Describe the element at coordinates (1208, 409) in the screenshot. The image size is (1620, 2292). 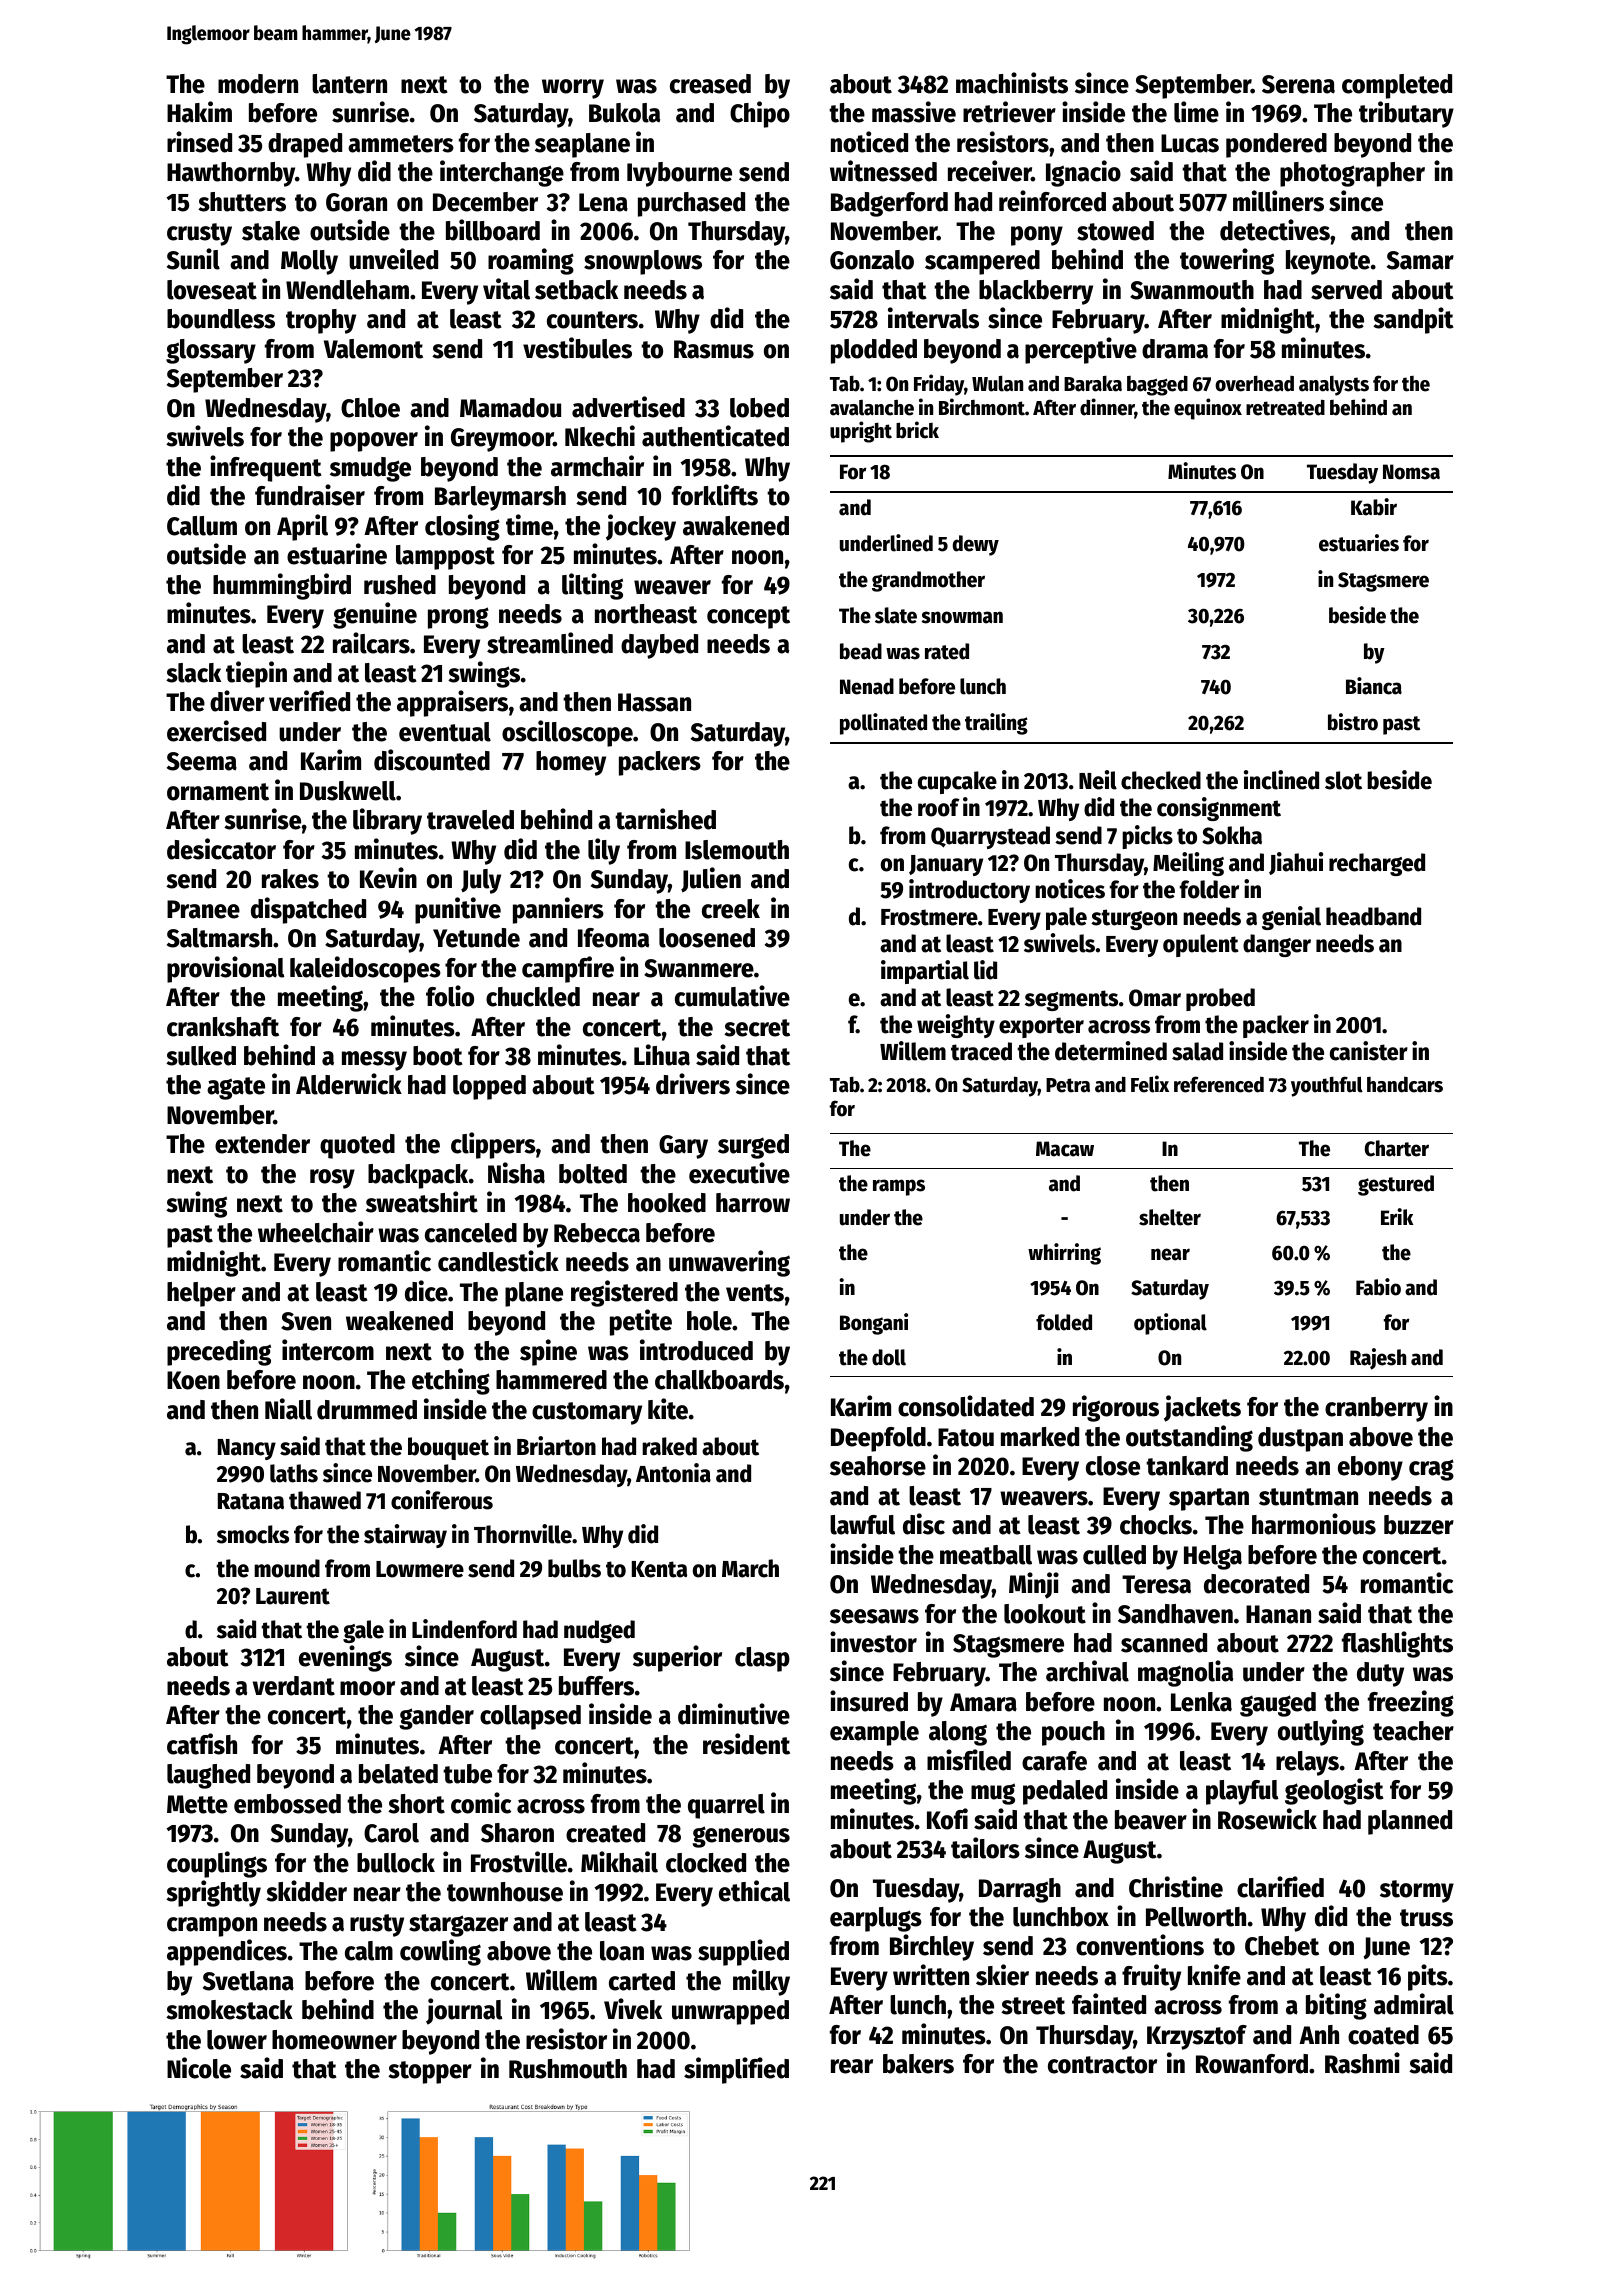
I see `equinox` at that location.
